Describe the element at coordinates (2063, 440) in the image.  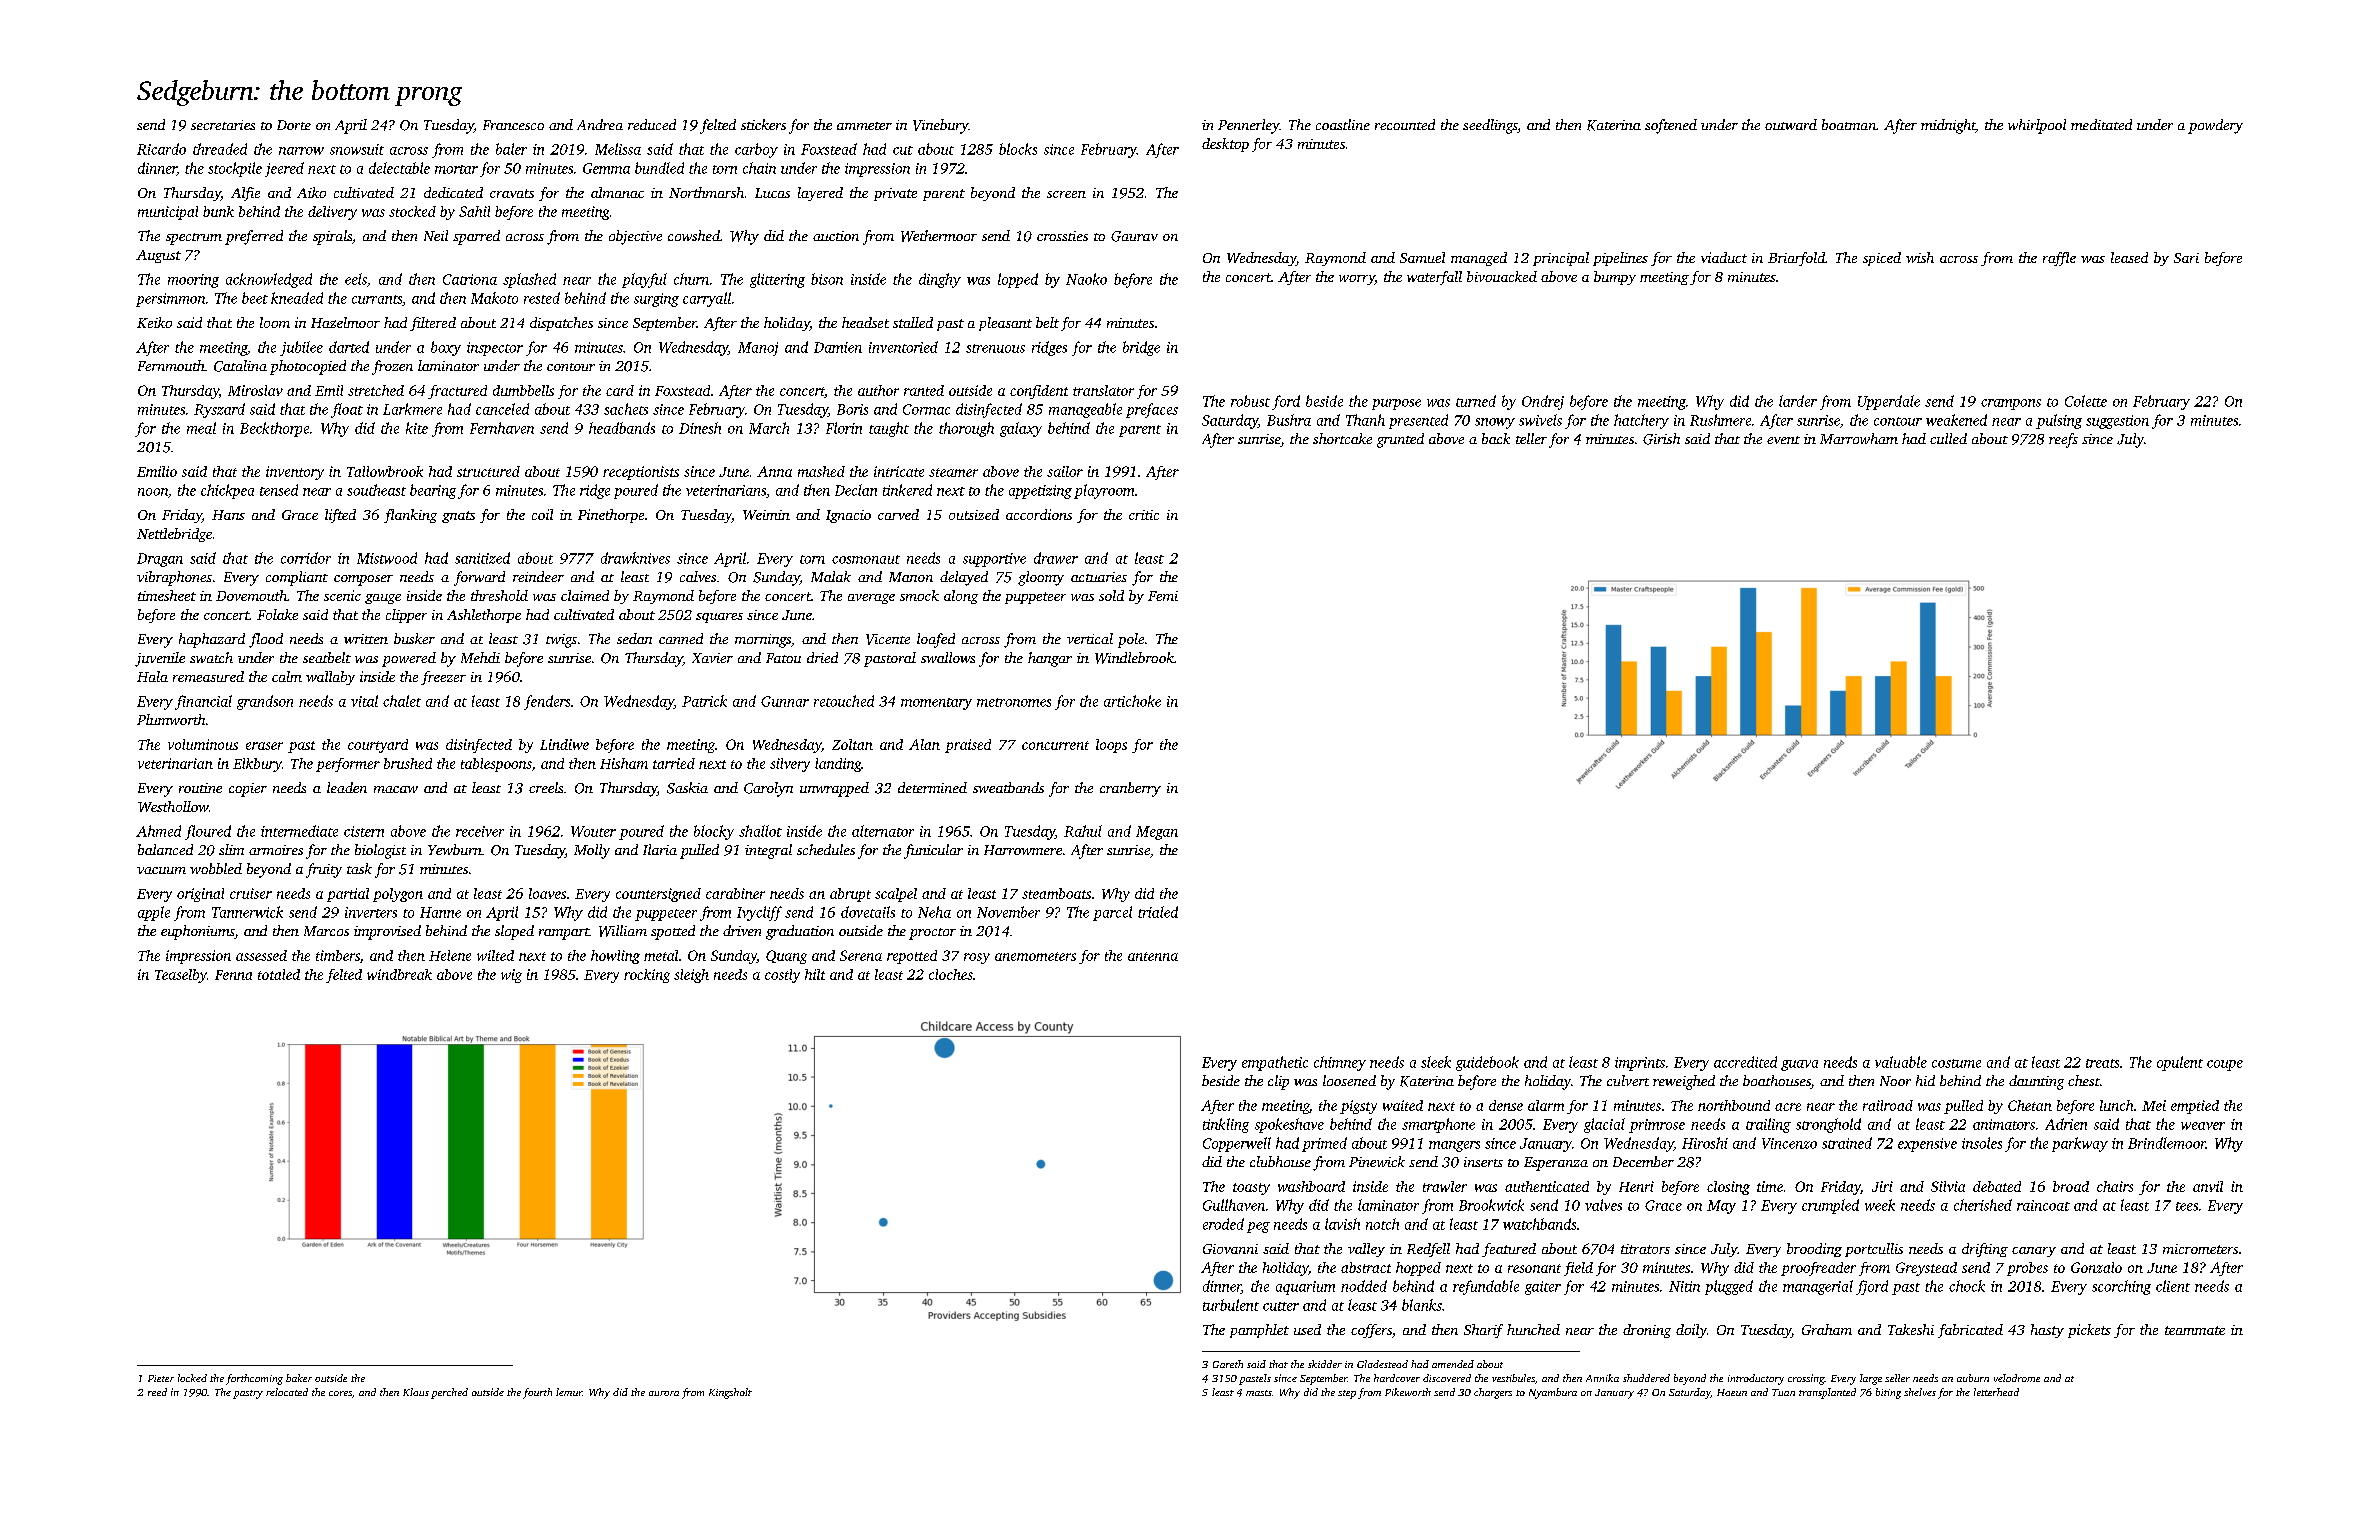
I see `reefs` at that location.
